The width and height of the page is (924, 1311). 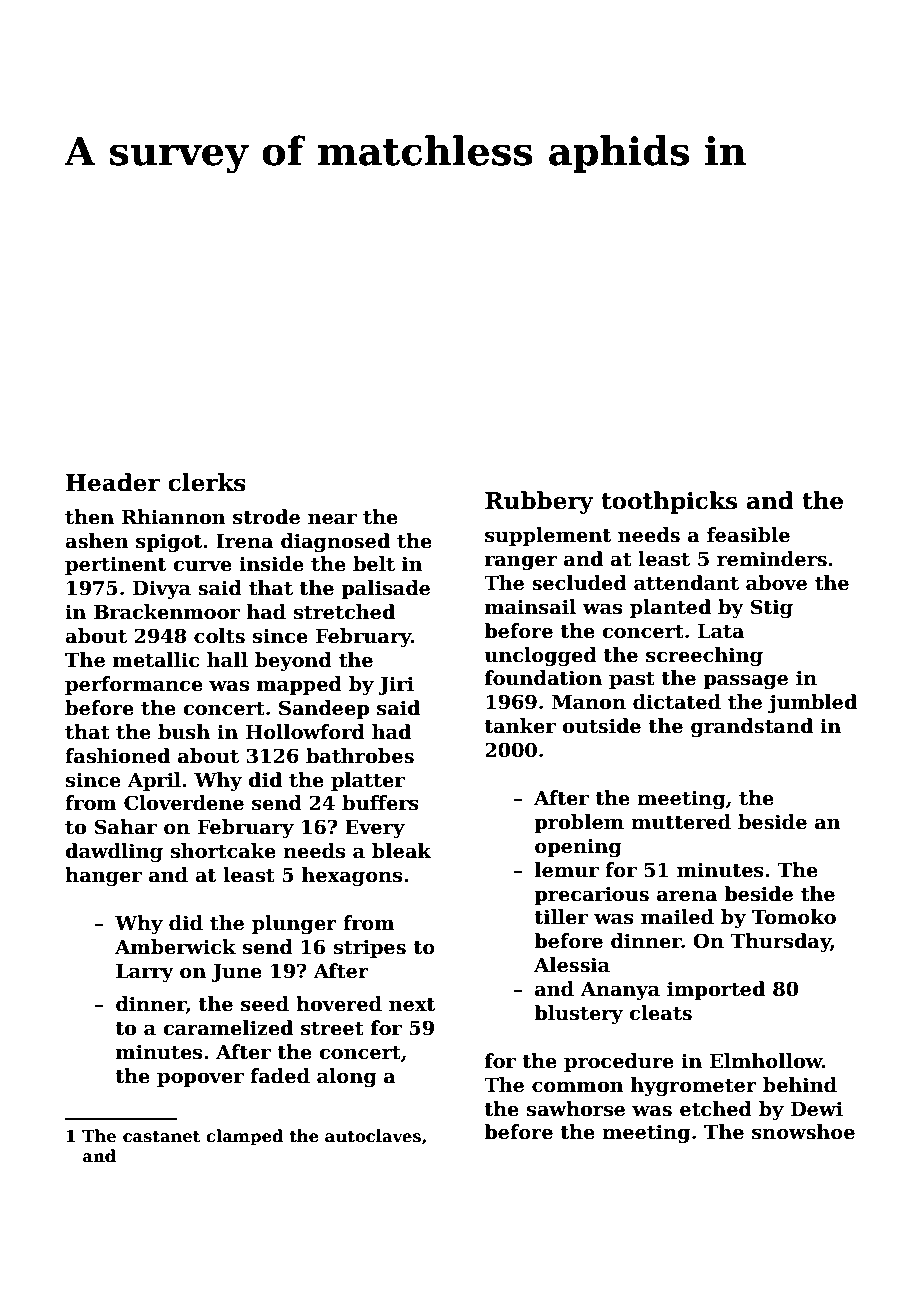 I want to click on arena, so click(x=687, y=896).
